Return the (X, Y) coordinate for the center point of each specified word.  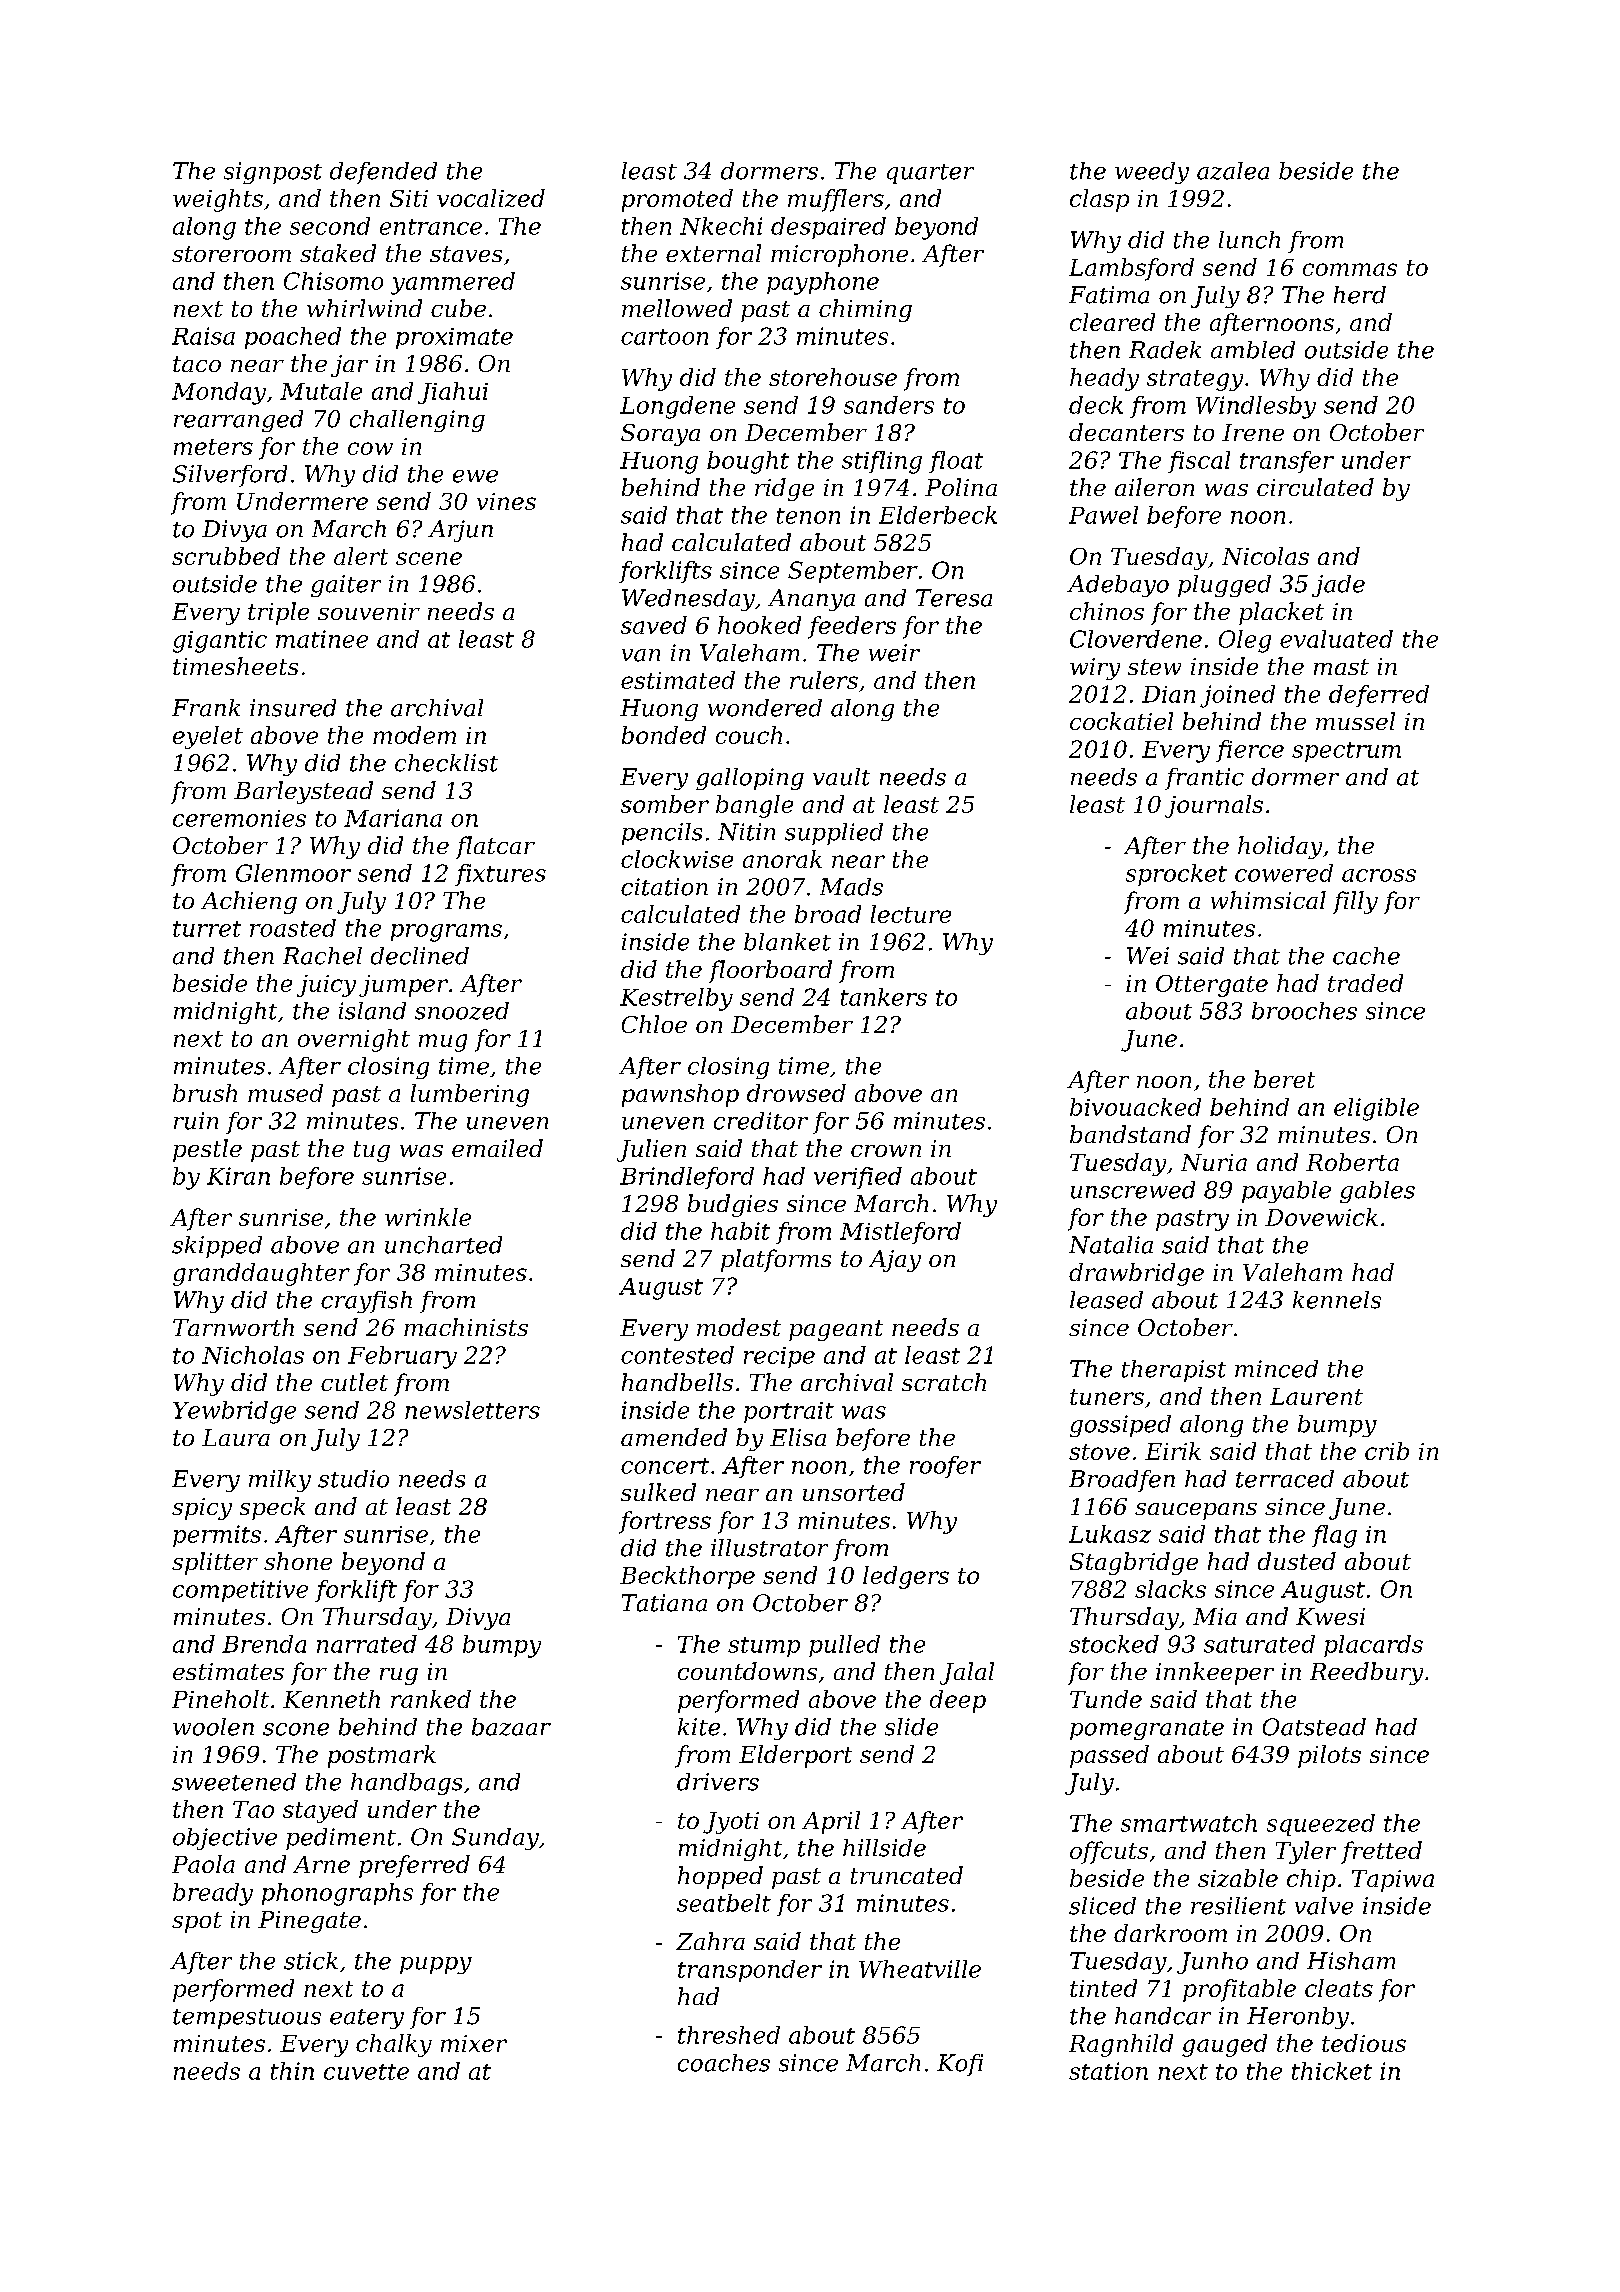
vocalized (491, 198)
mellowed (677, 308)
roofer (945, 1467)
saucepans (1196, 1511)
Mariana (393, 818)
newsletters (472, 1410)
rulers (824, 680)
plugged (1224, 586)
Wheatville (920, 1969)
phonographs (337, 1894)
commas (1350, 269)
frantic (1204, 779)
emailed (497, 1148)
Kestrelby (676, 999)
